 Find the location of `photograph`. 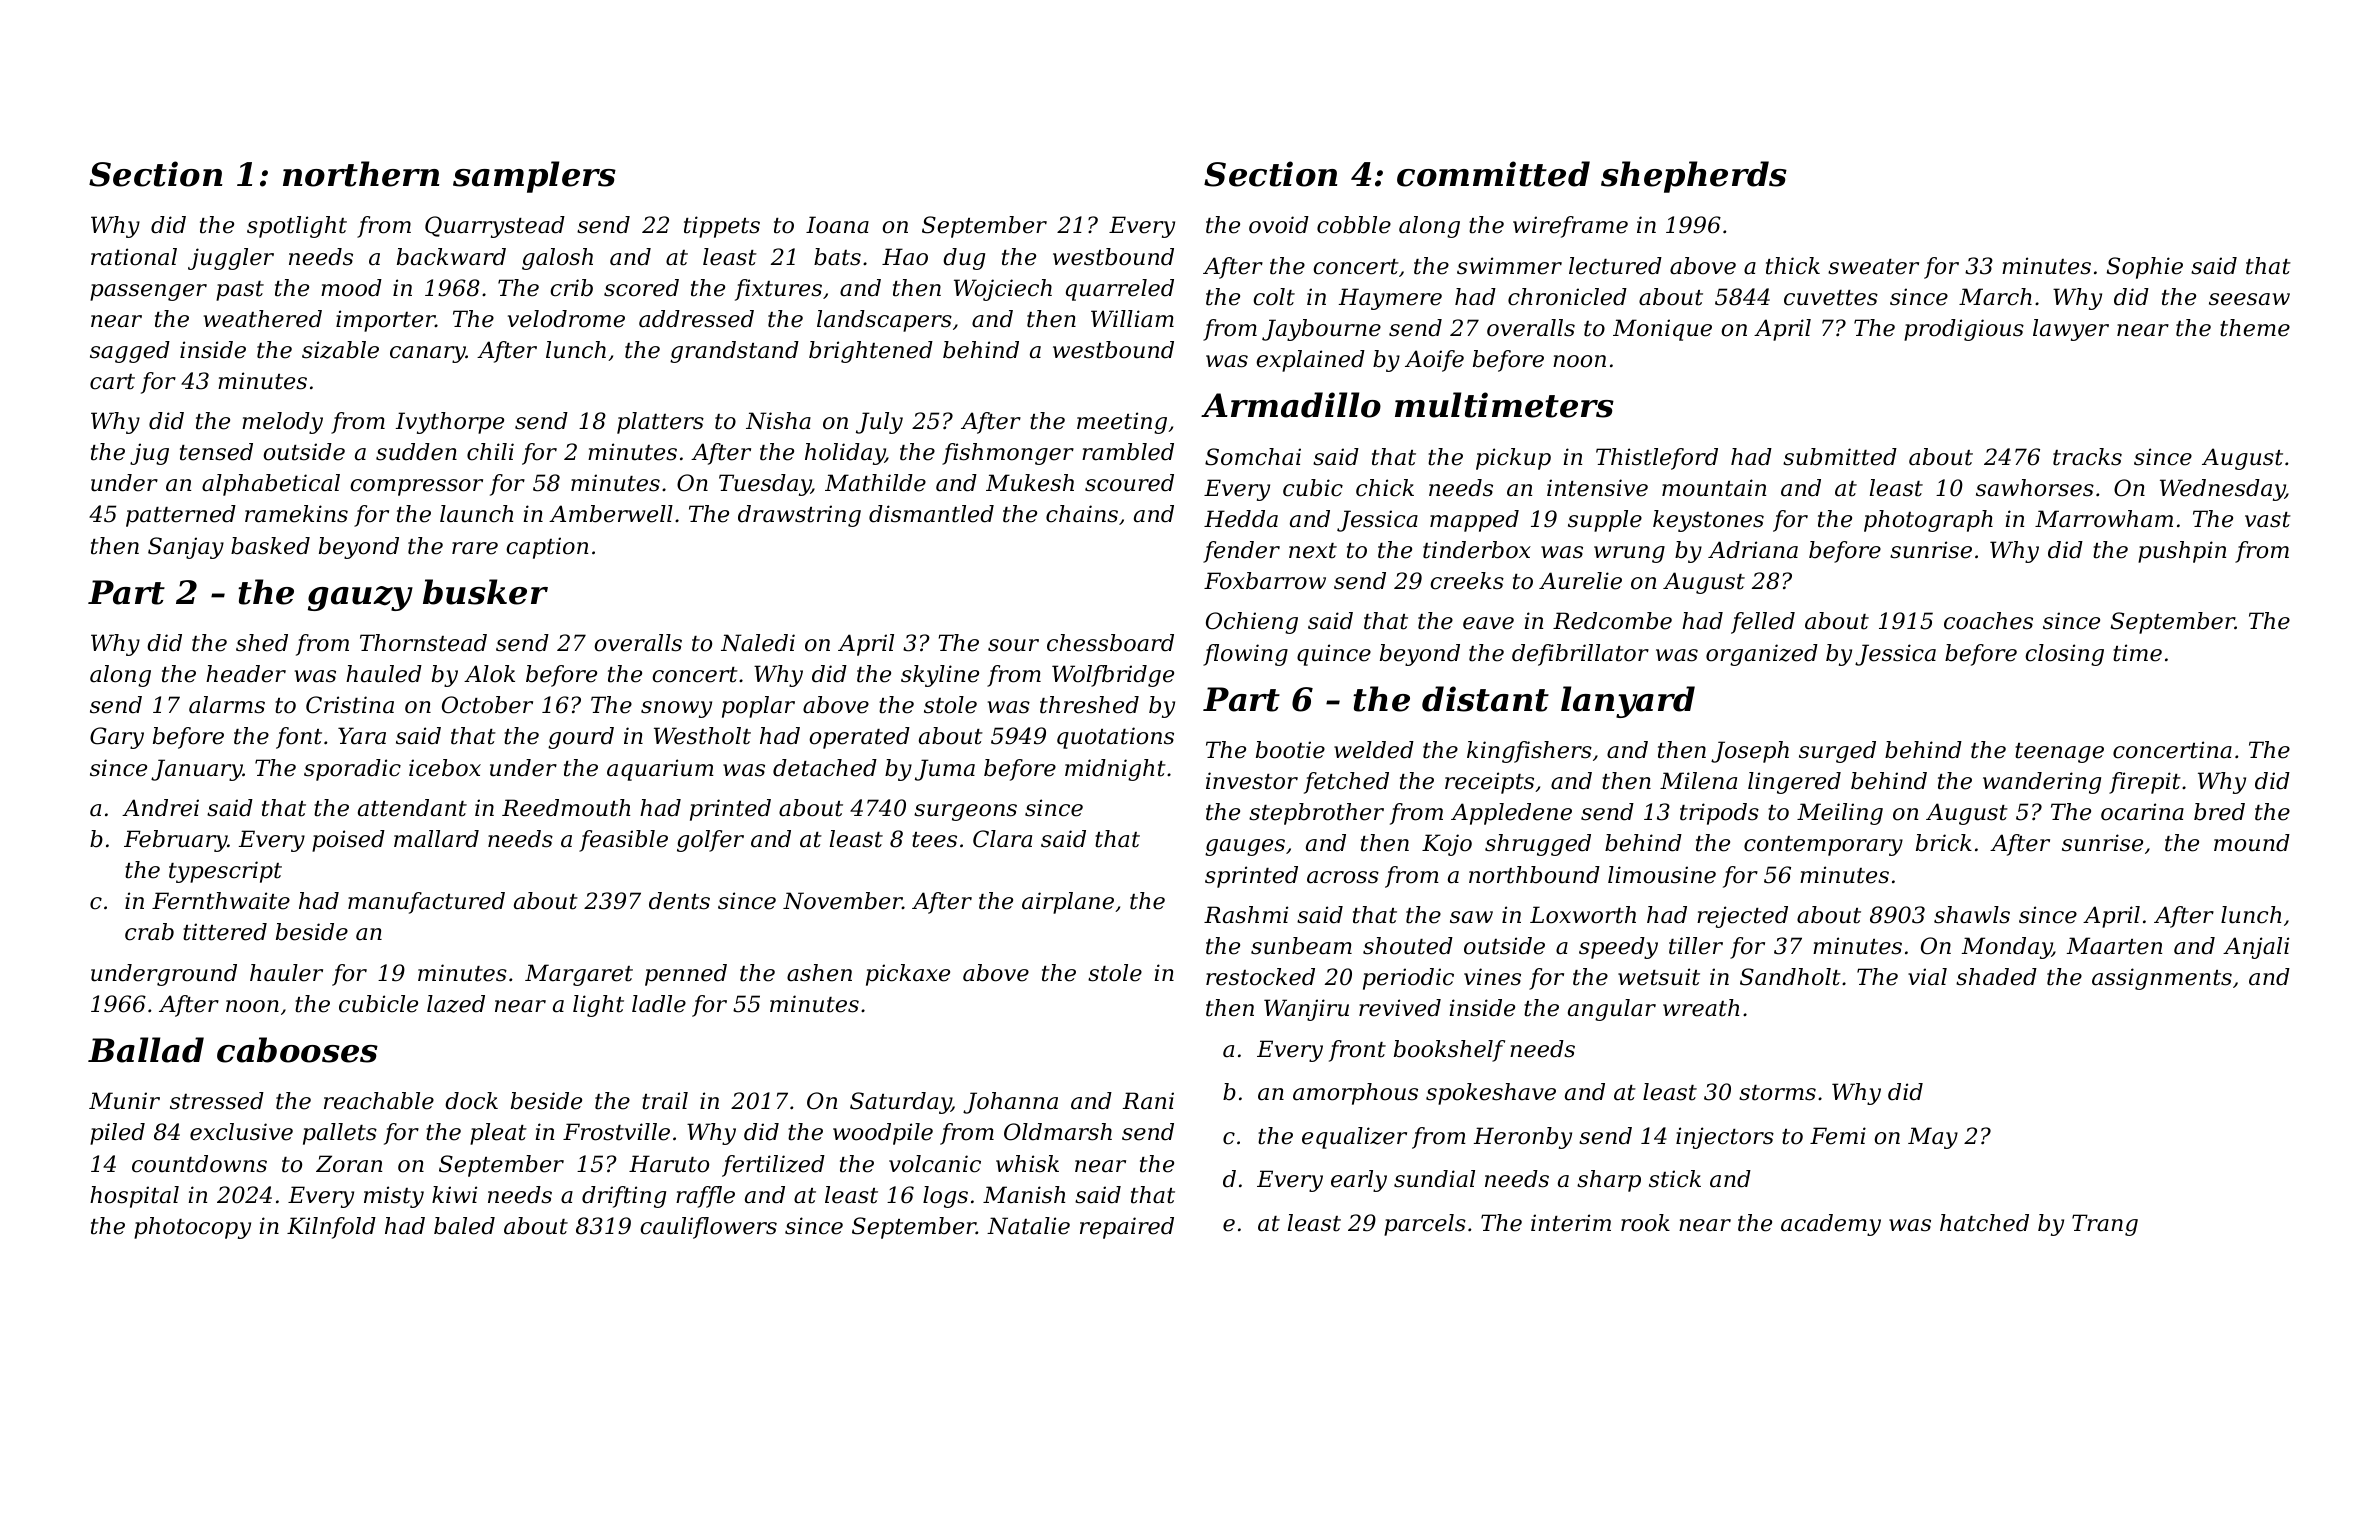

photograph is located at coordinates (1928, 521).
